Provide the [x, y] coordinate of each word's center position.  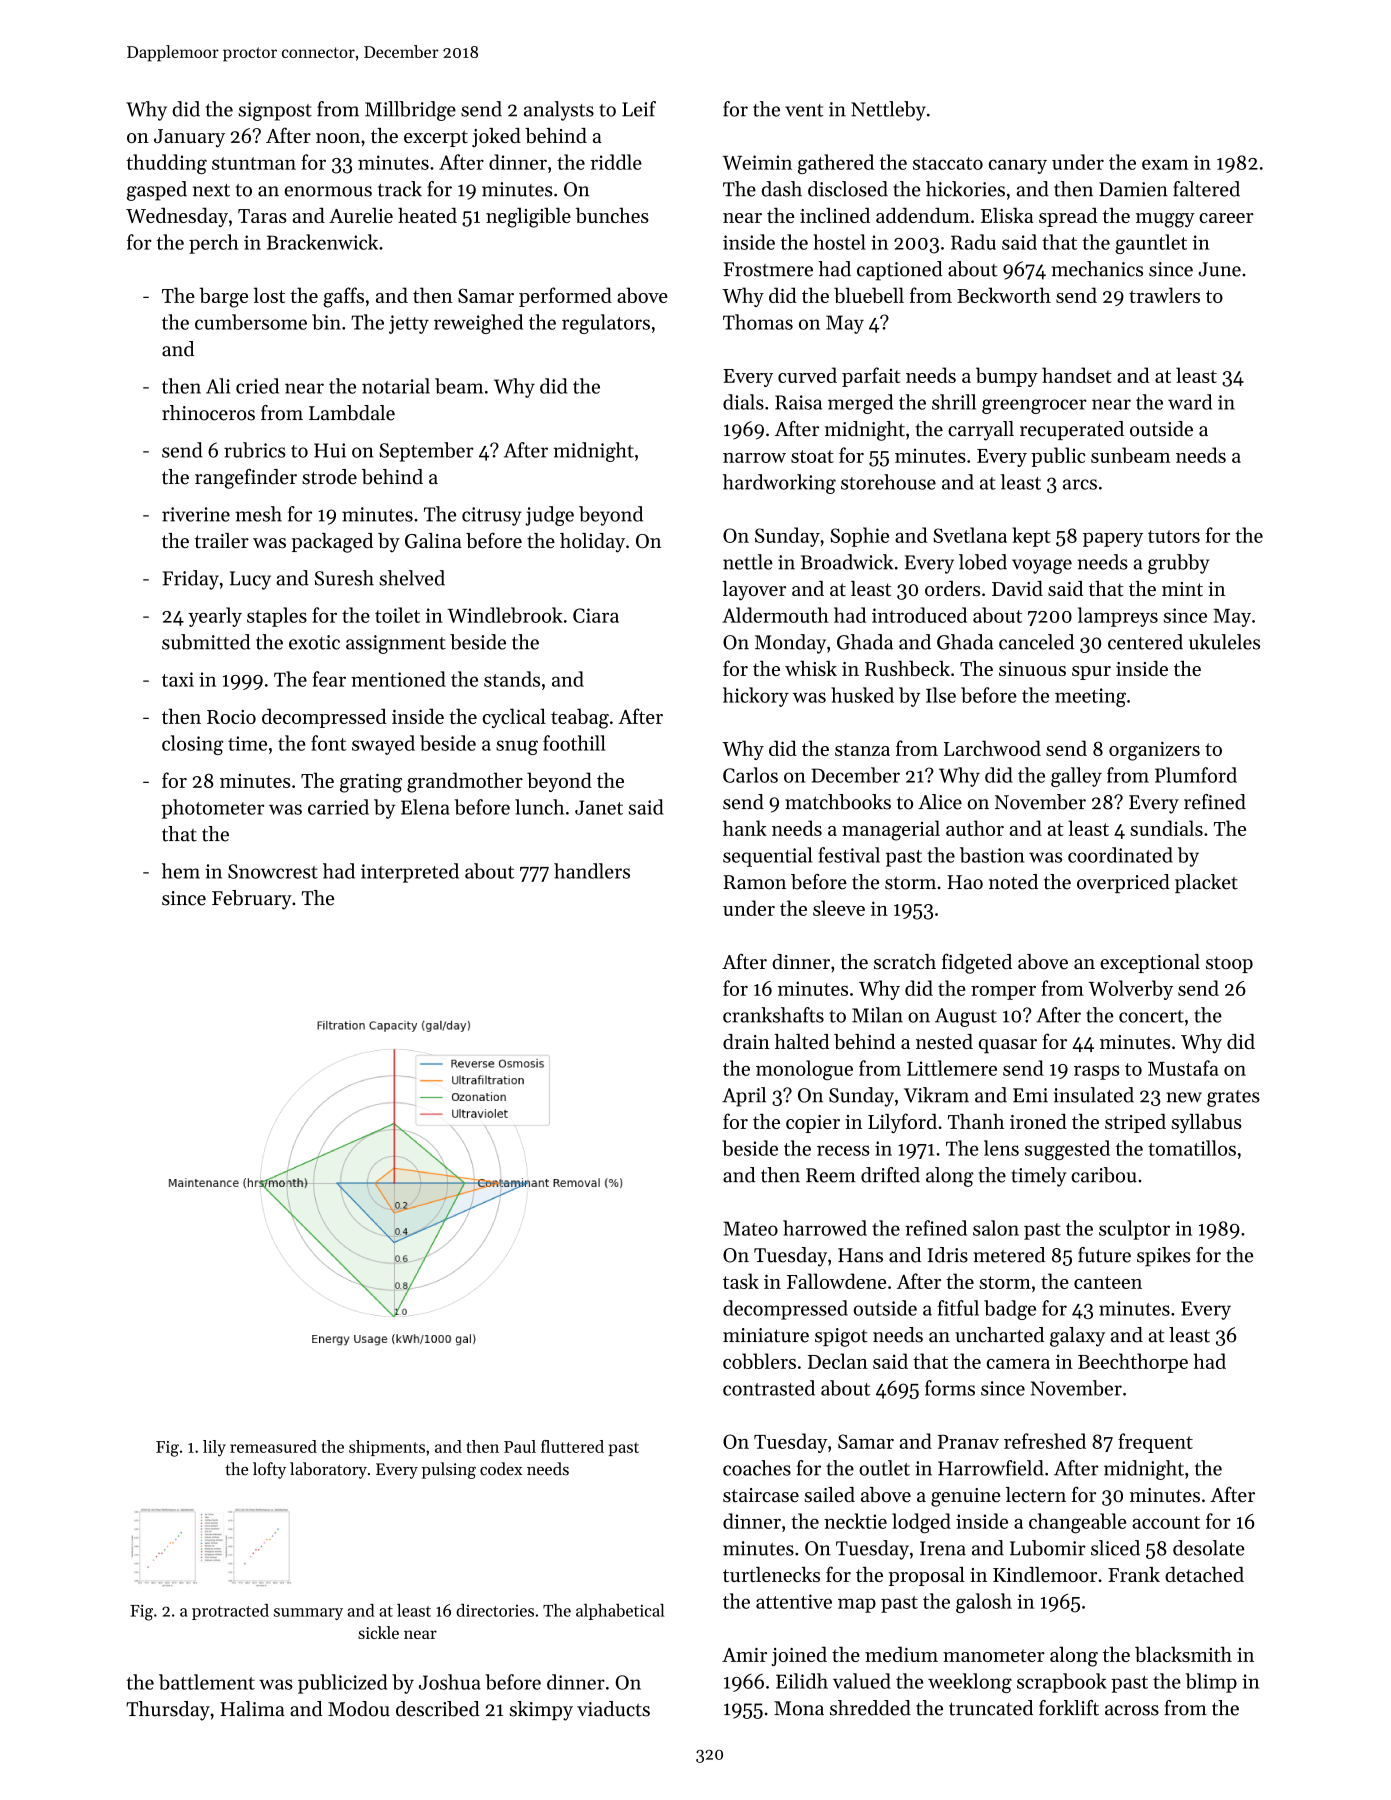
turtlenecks [771, 1574]
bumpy [1007, 377]
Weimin [757, 162]
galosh [984, 1603]
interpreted [410, 873]
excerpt [436, 138]
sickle [378, 1632]
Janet [599, 807]
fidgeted [977, 963]
